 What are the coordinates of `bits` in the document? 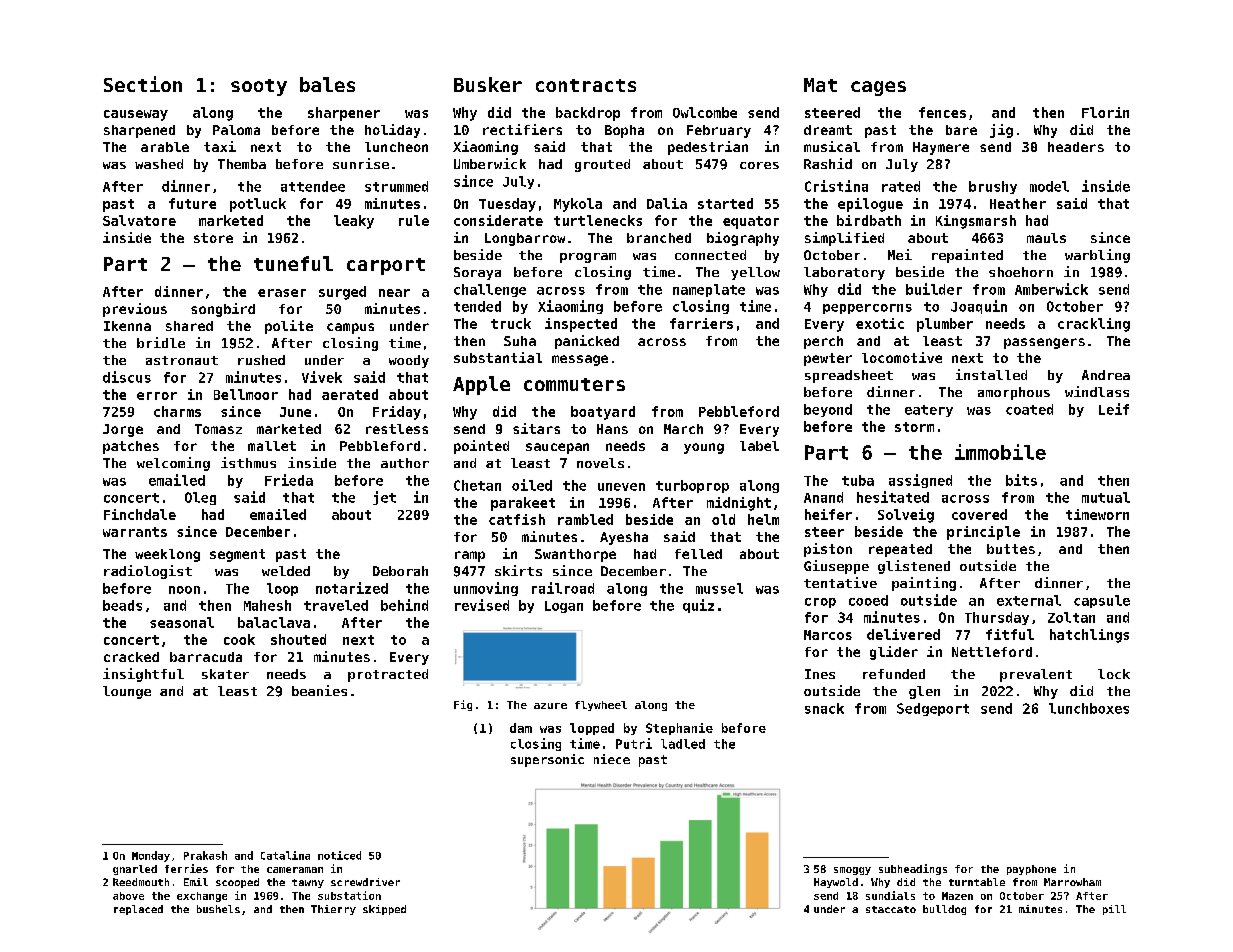 It's located at (1021, 480).
